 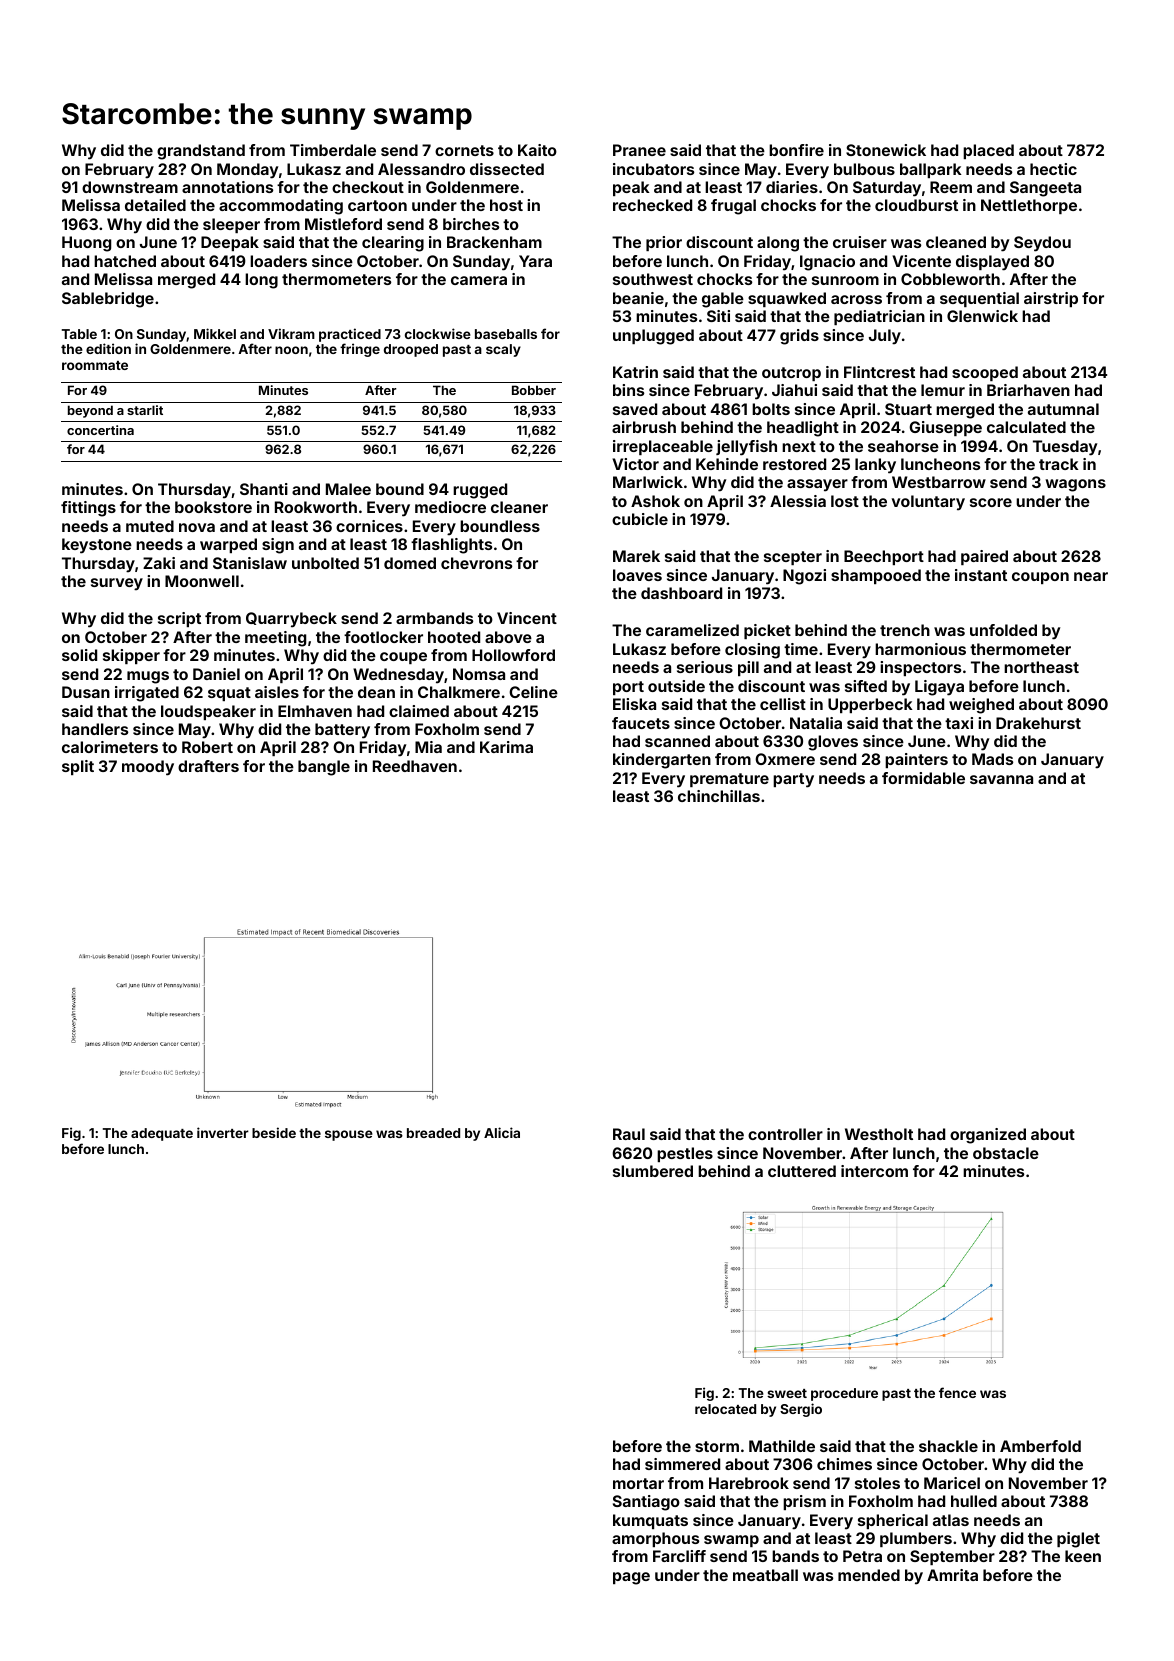 What do you see at coordinates (679, 1556) in the document?
I see `Farcliff` at bounding box center [679, 1556].
